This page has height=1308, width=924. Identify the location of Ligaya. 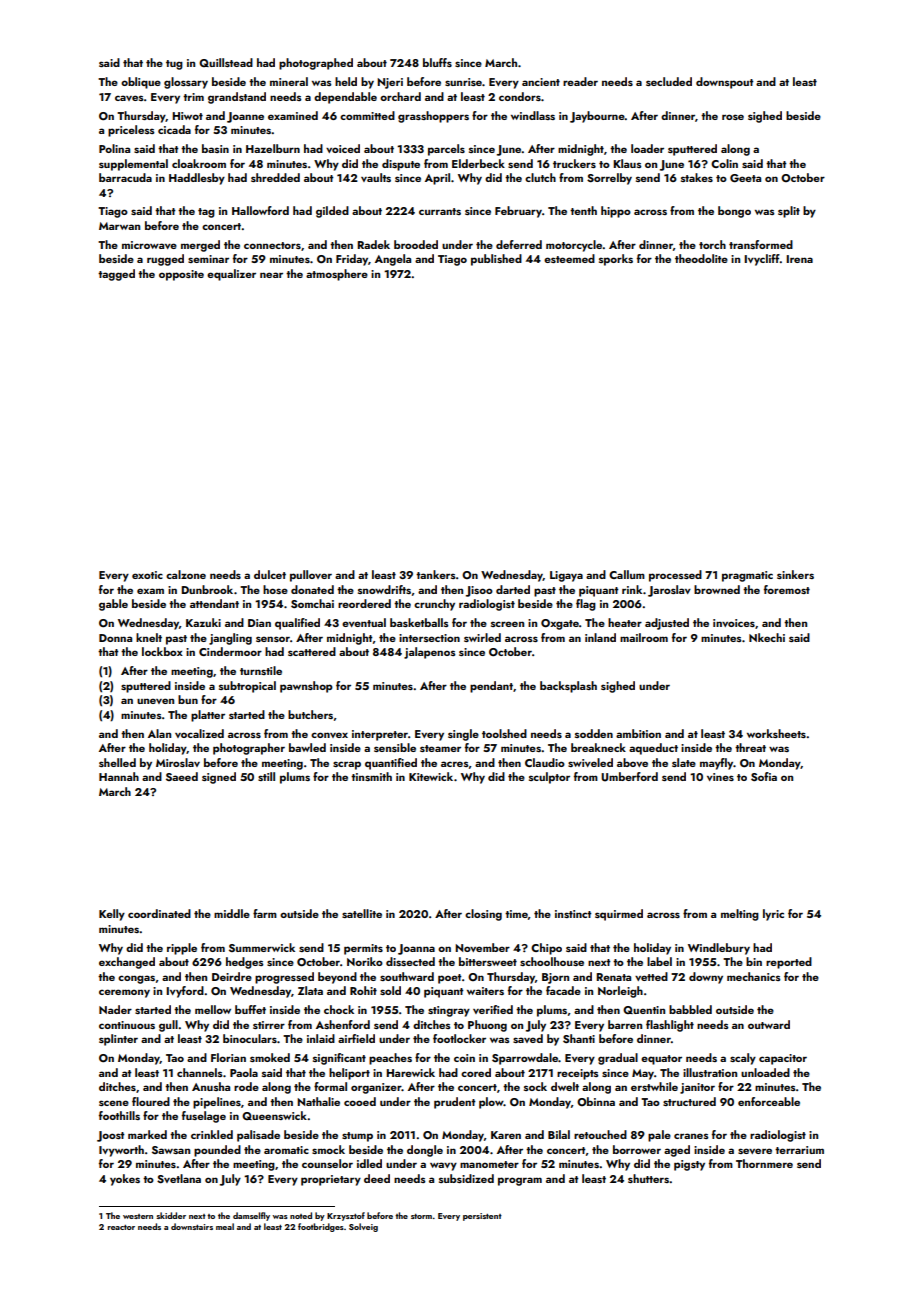
(566, 576).
